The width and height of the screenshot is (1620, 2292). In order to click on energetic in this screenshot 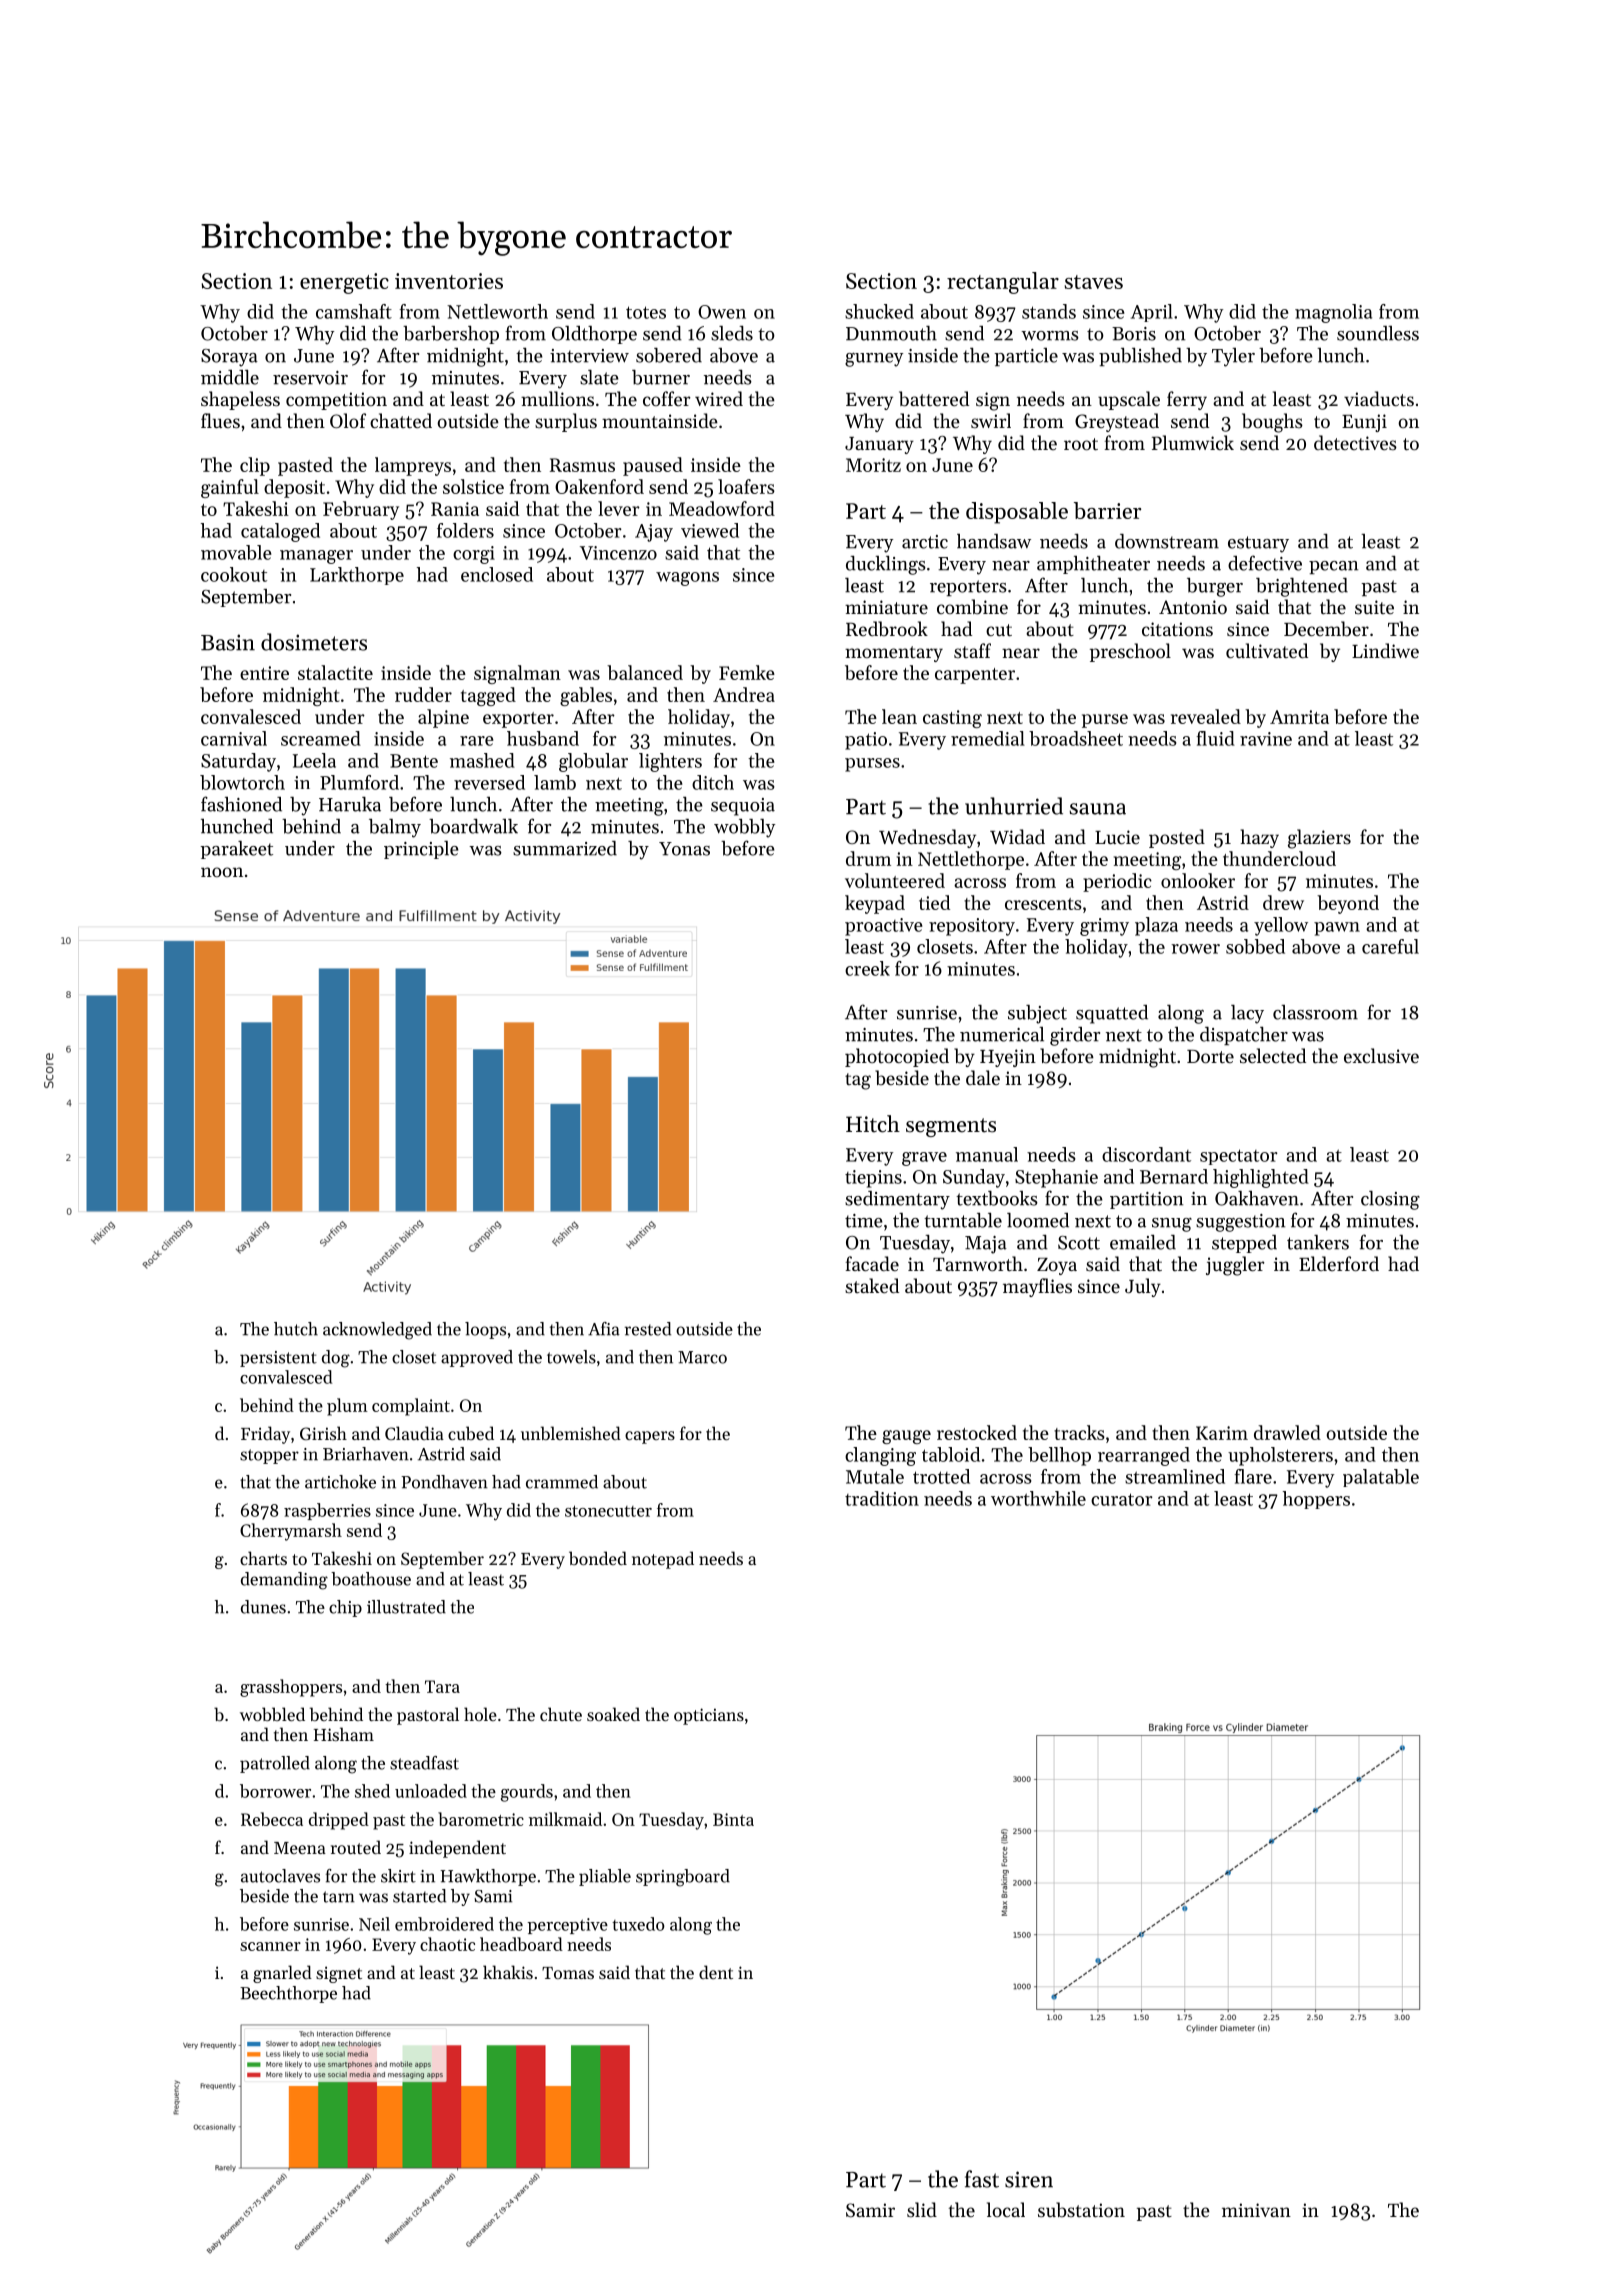, I will do `click(344, 283)`.
